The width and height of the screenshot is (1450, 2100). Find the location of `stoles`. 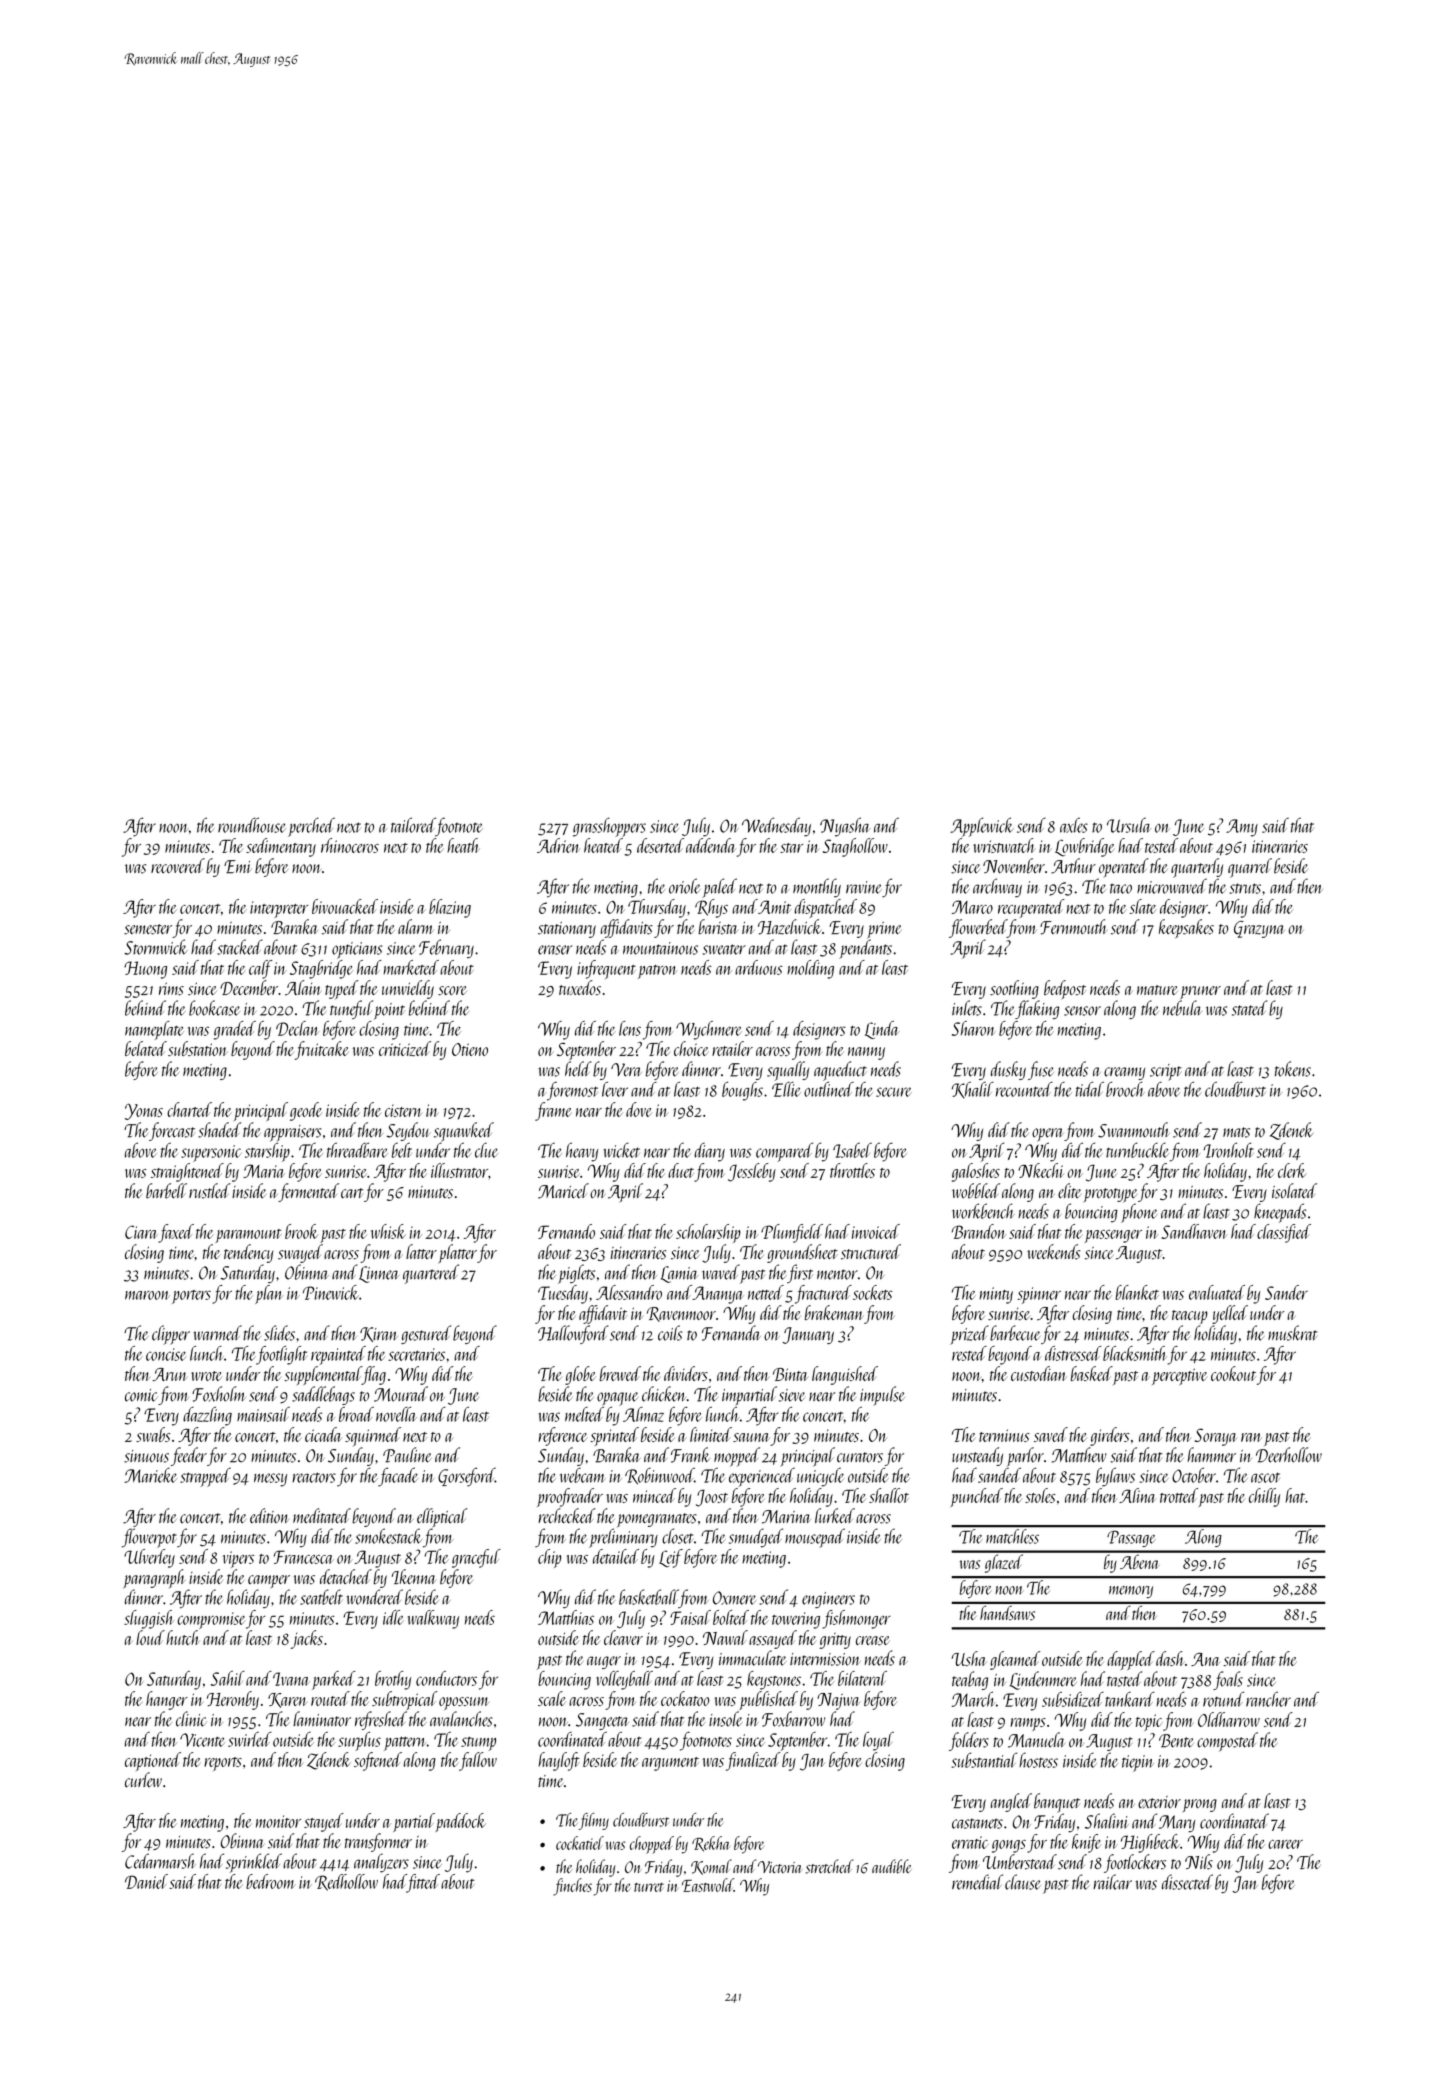

stoles is located at coordinates (1040, 1495).
